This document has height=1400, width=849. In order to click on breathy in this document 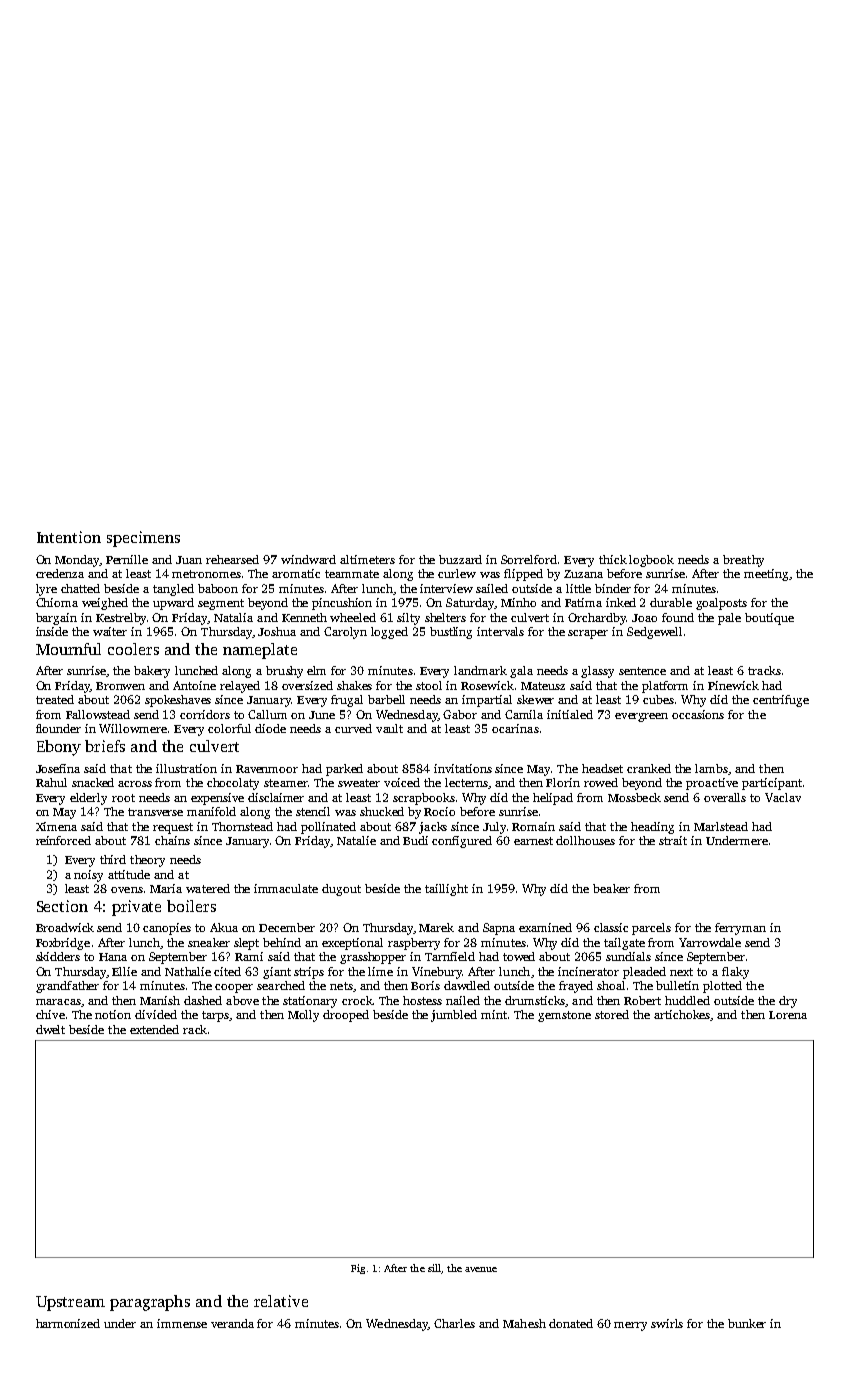, I will do `click(743, 561)`.
